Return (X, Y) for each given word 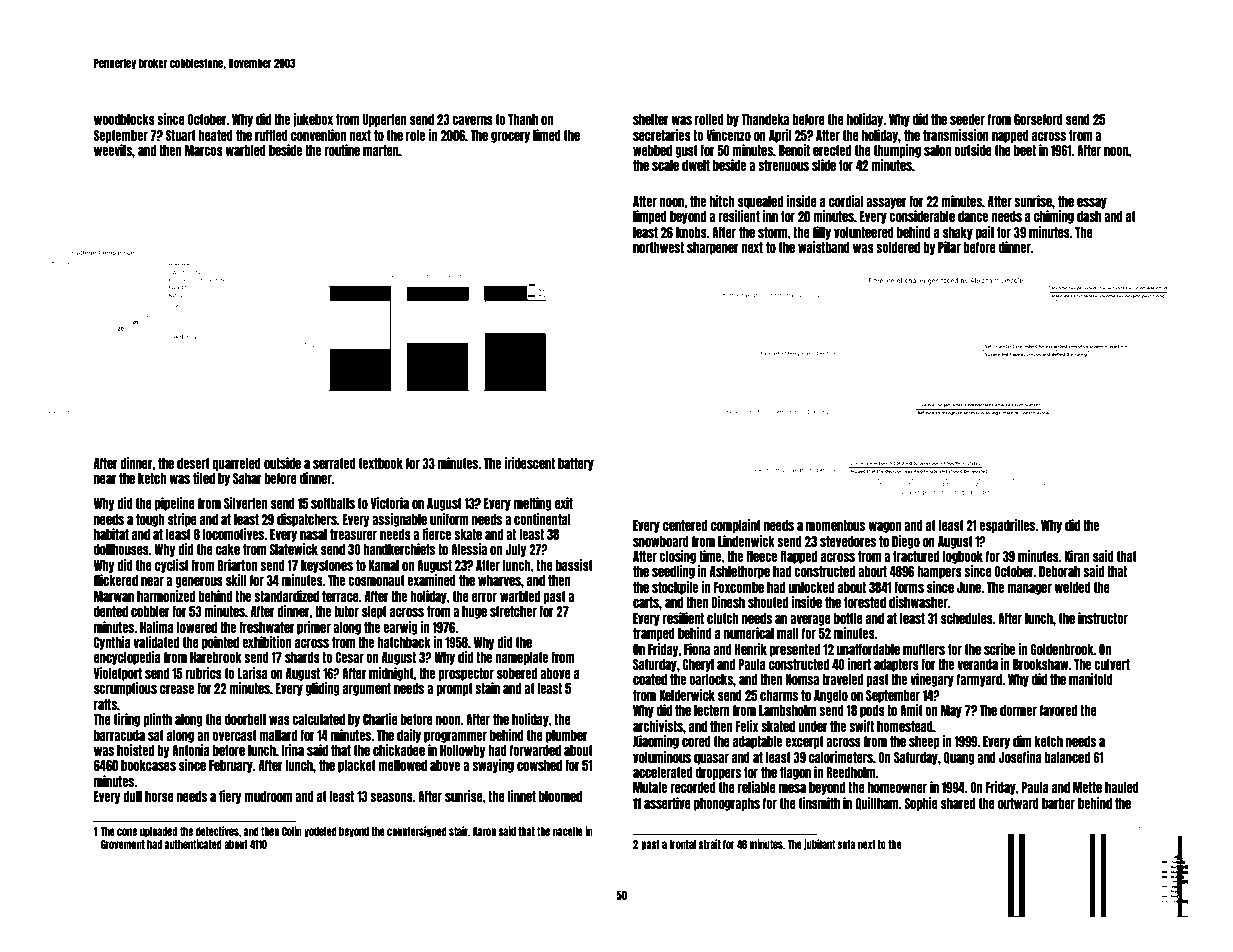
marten (381, 150)
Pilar (949, 247)
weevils (113, 150)
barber (1058, 803)
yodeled (320, 832)
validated (156, 642)
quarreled (236, 464)
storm (773, 232)
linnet (522, 796)
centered (685, 525)
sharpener (713, 248)
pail (985, 233)
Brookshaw (1041, 664)
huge (474, 612)
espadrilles (1007, 526)
